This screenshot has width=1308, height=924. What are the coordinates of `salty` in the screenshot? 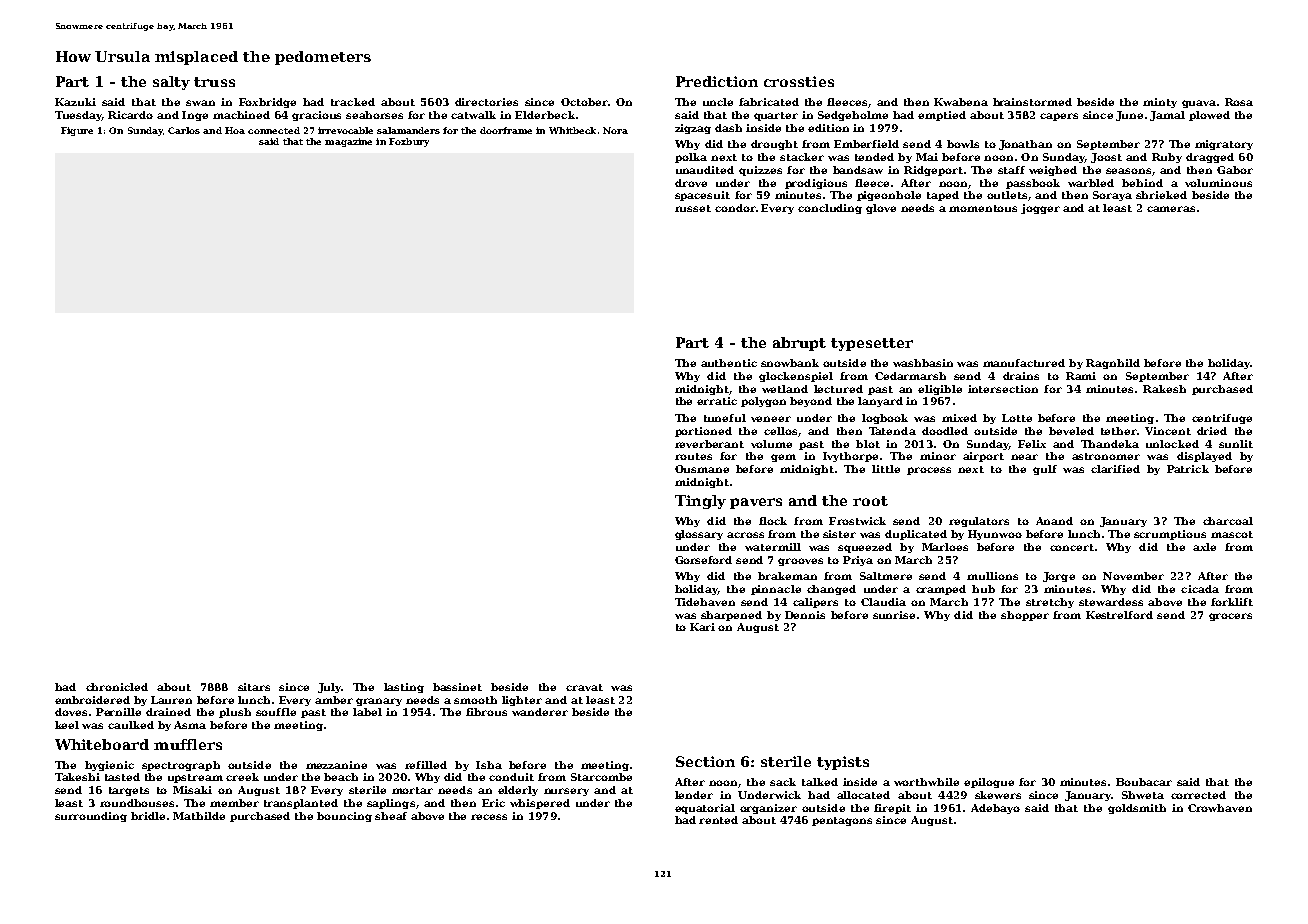 It's located at (171, 83).
